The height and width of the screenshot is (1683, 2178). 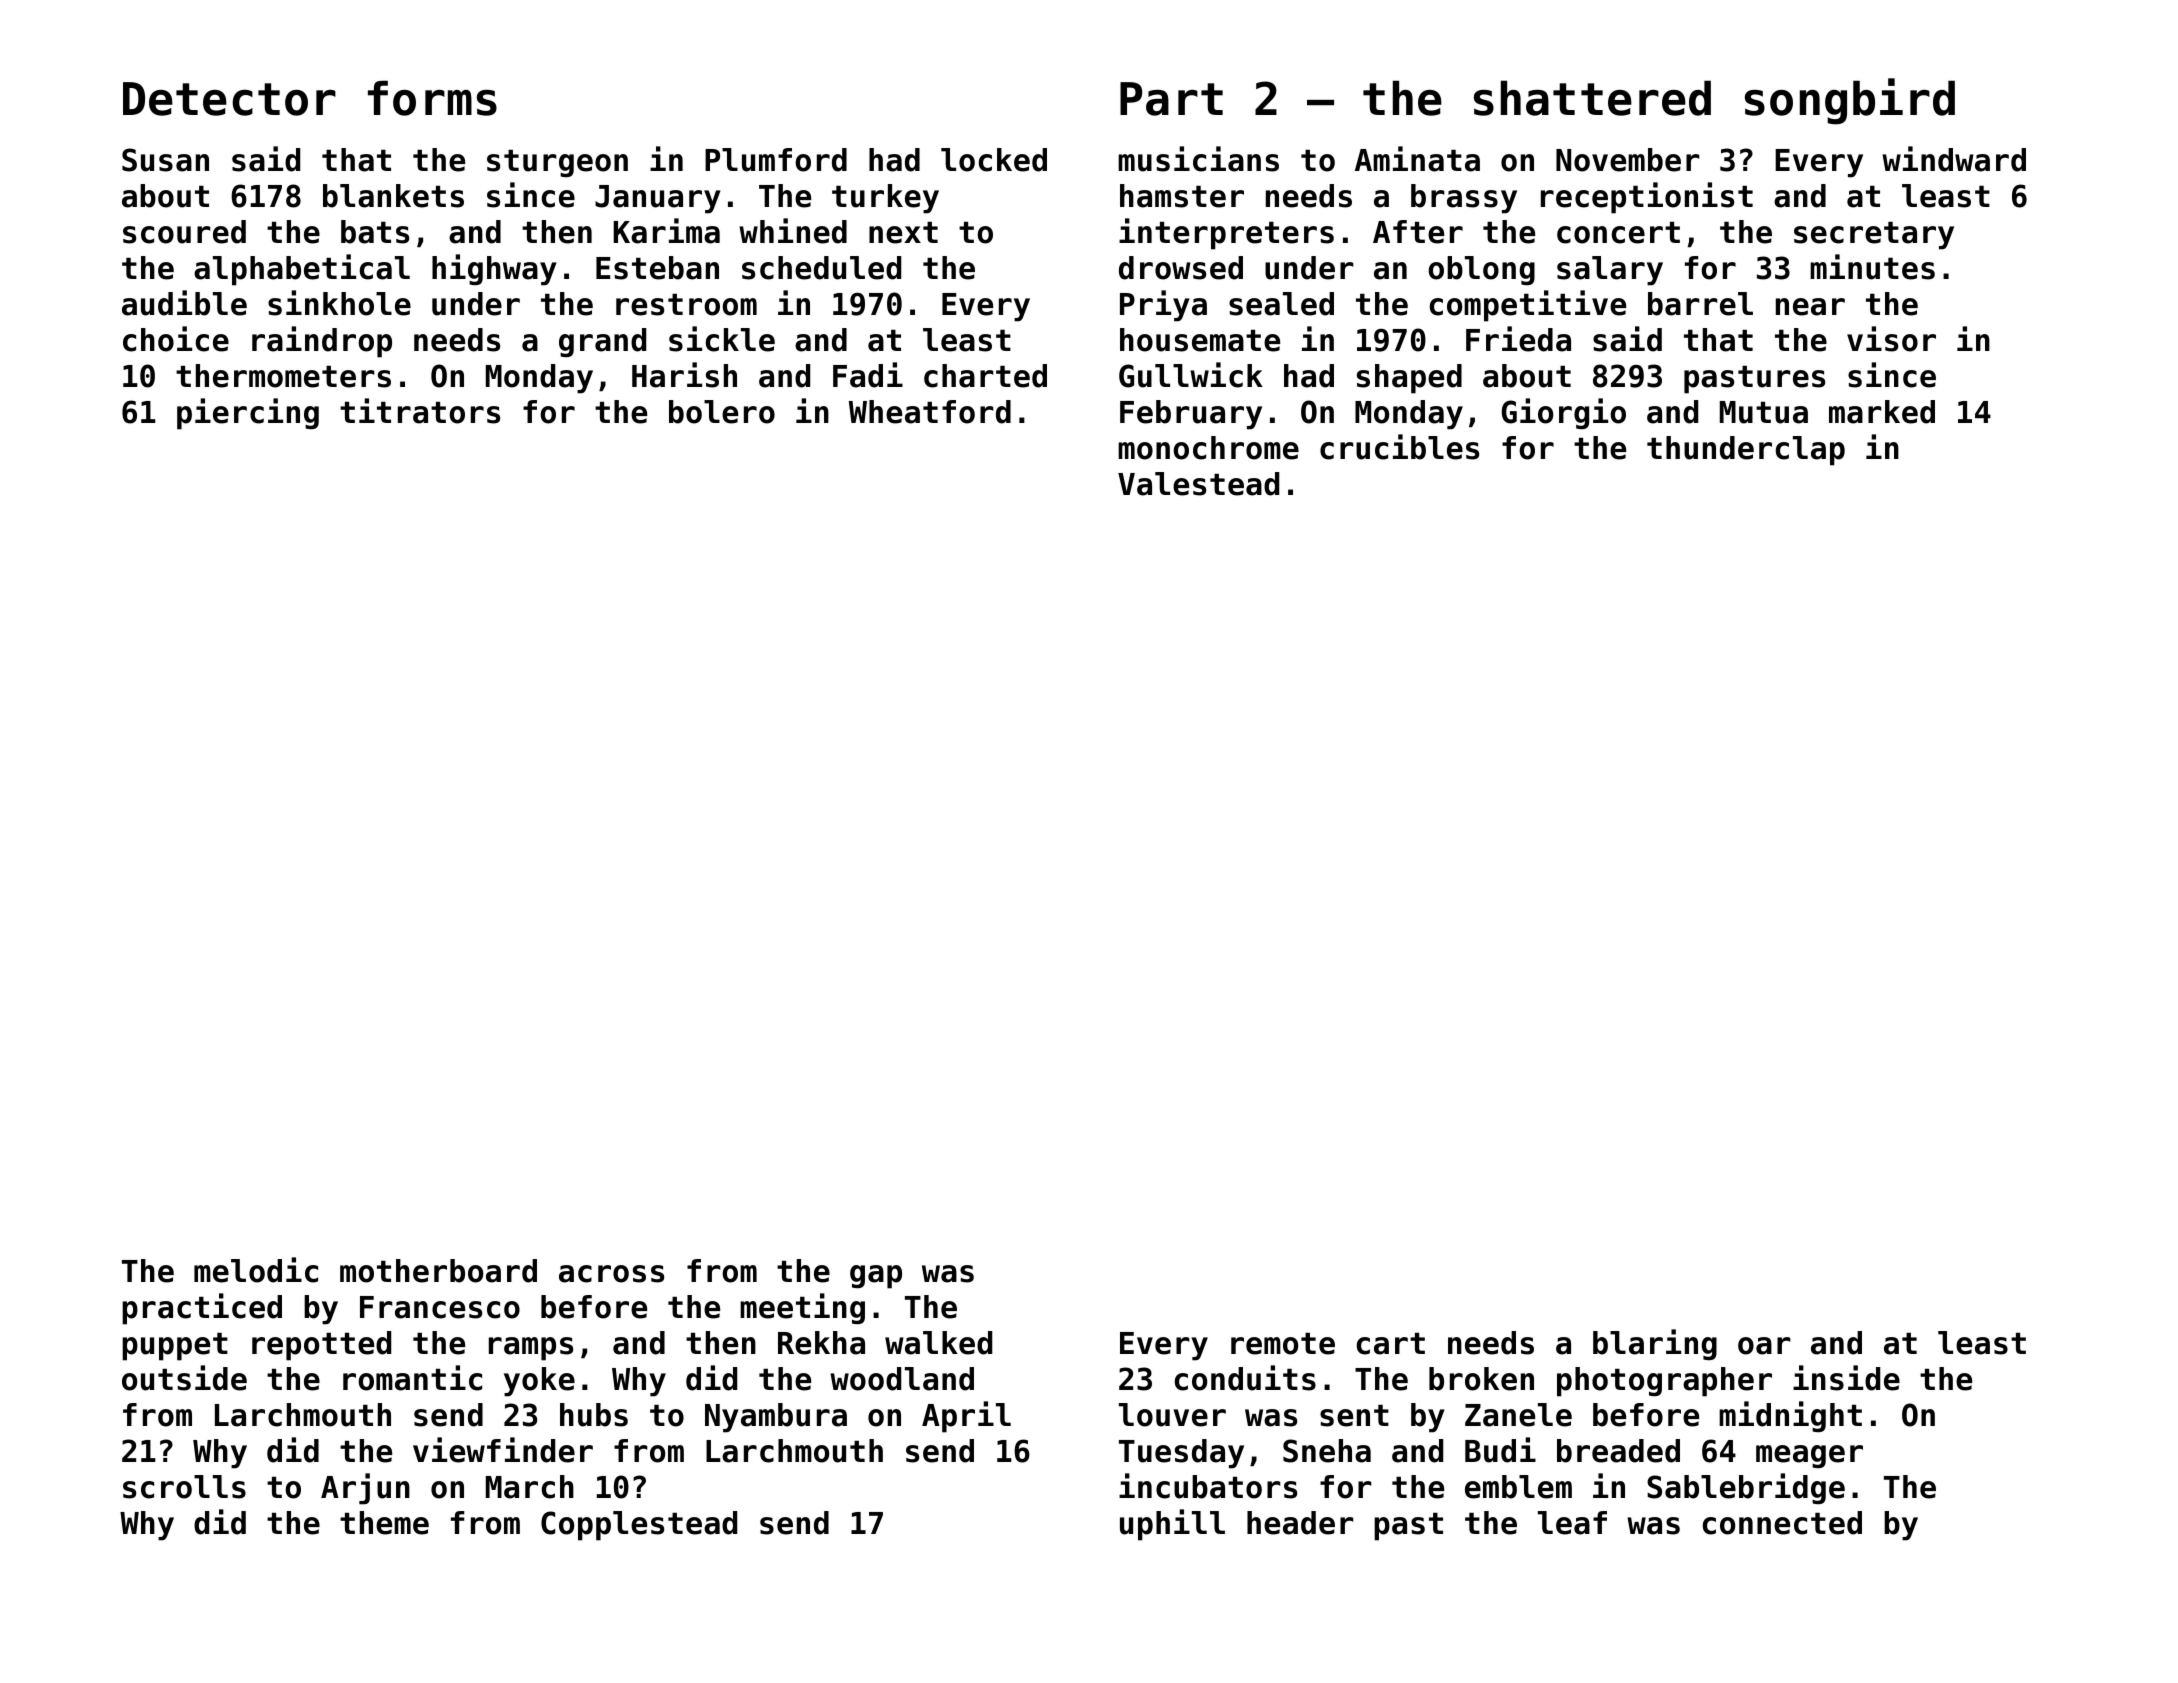 I want to click on remote, so click(x=1283, y=1344).
